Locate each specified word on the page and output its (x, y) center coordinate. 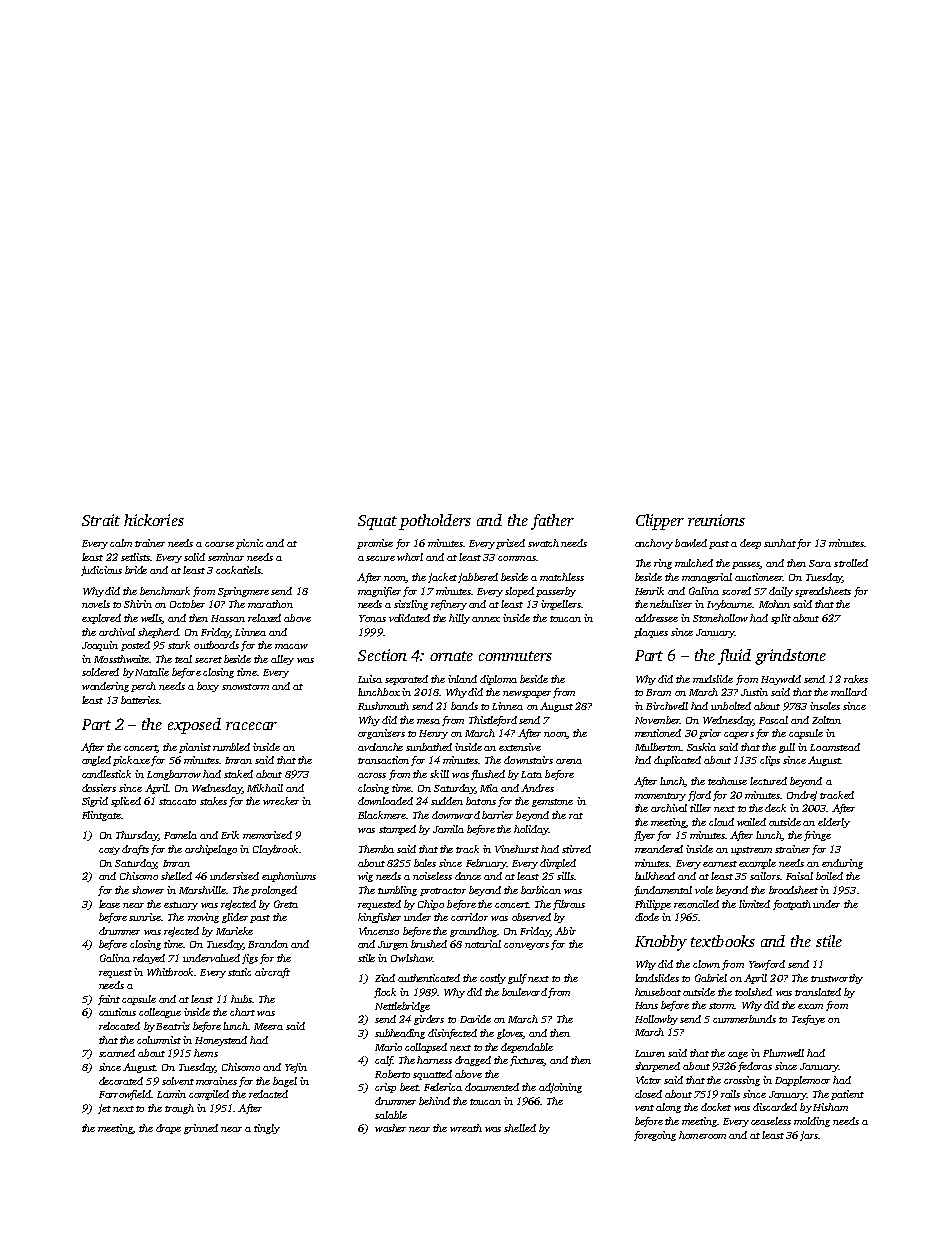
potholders (435, 522)
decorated (121, 1081)
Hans (646, 1005)
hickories (154, 520)
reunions (716, 520)
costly (493, 979)
